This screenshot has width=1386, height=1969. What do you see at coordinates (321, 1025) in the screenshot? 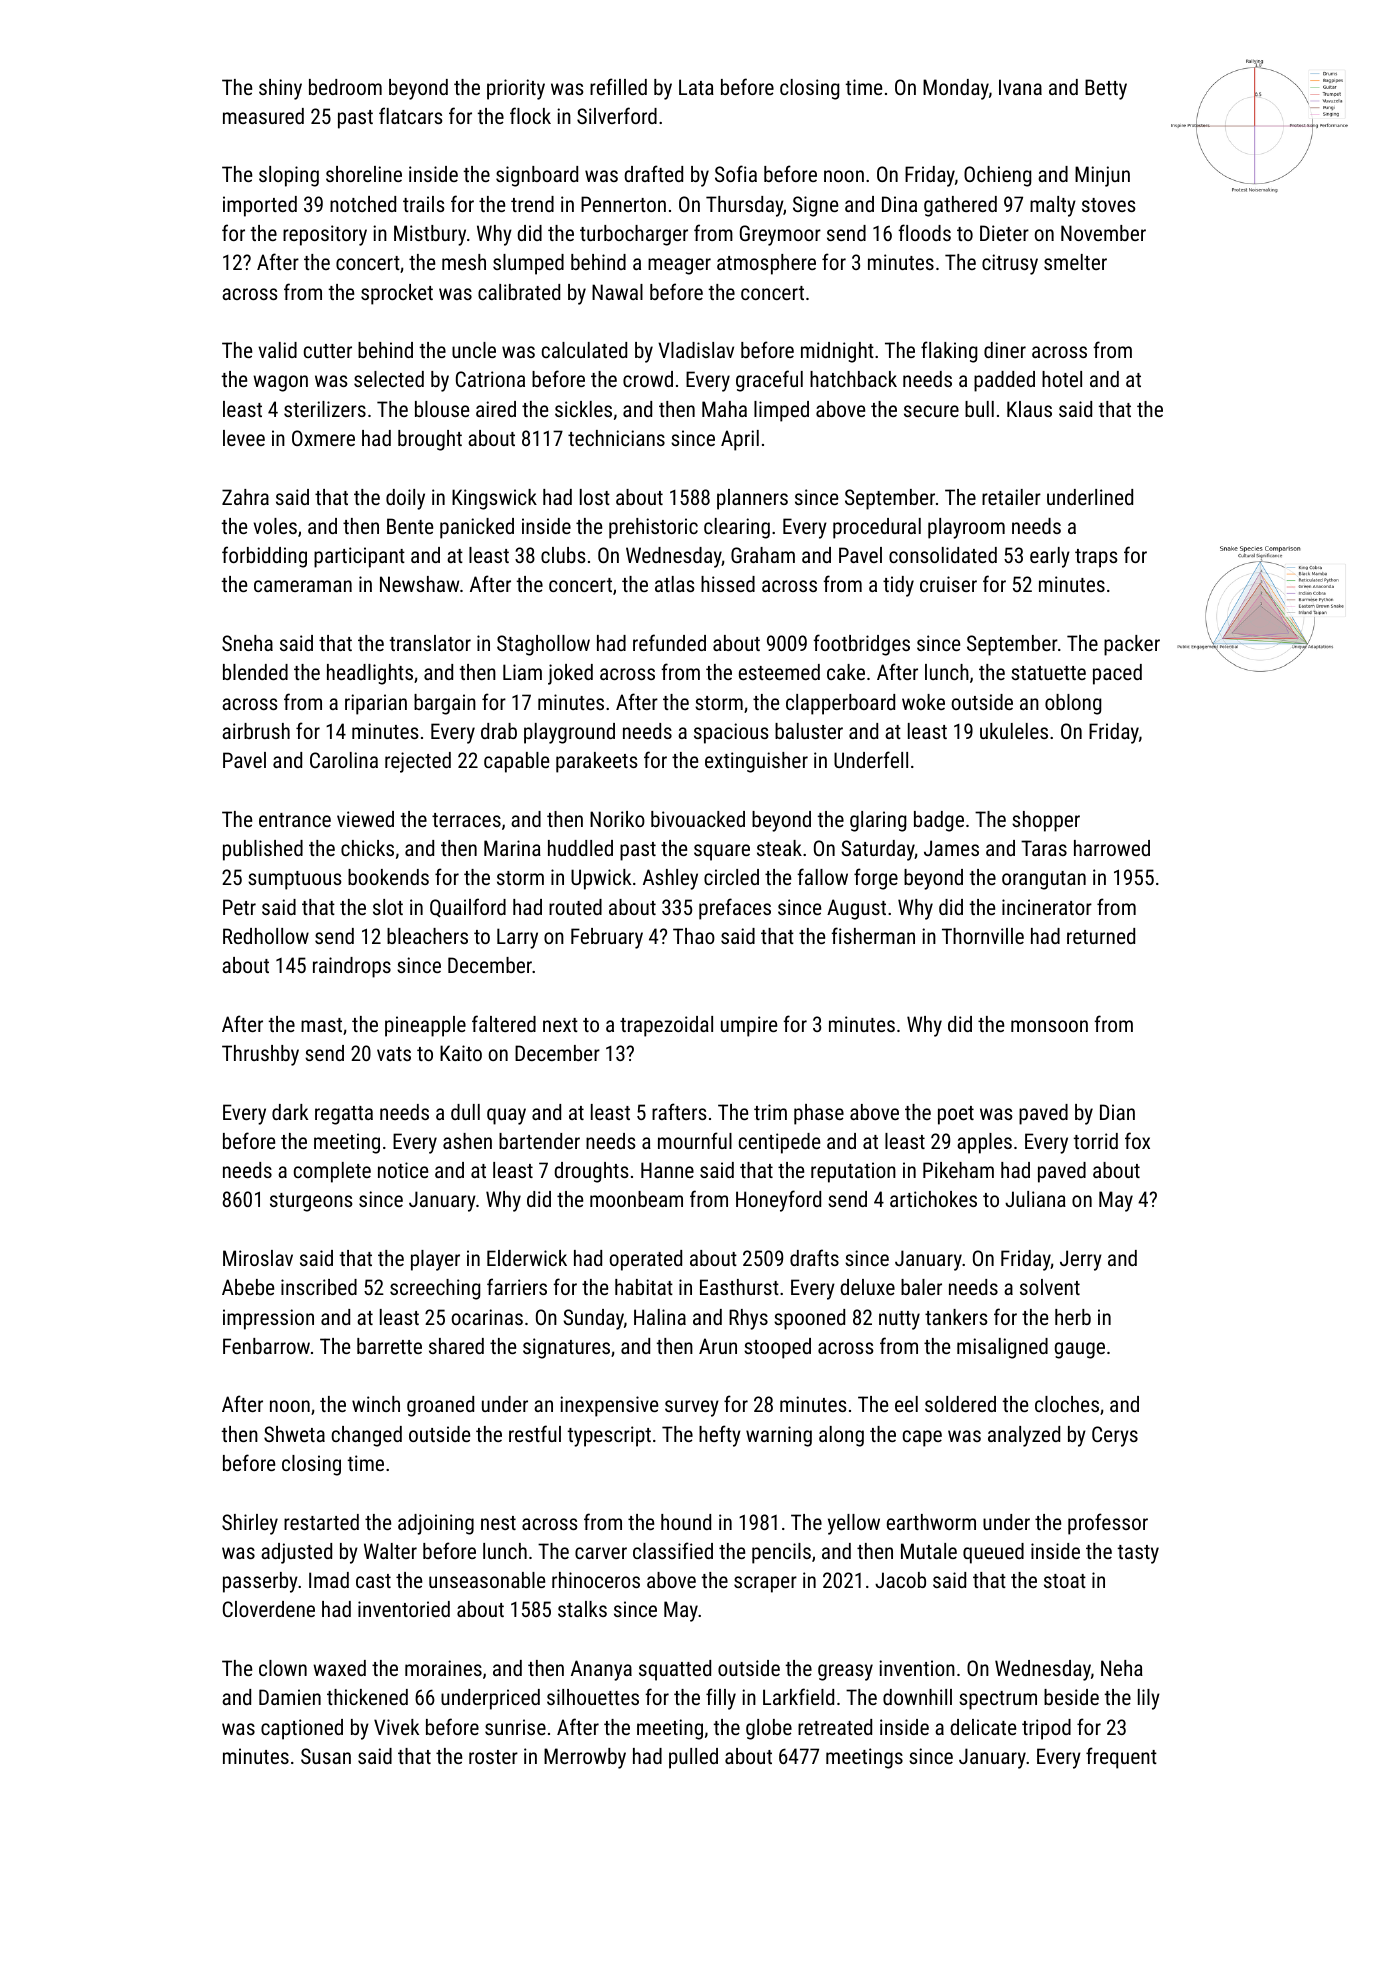
I see `mast` at bounding box center [321, 1025].
